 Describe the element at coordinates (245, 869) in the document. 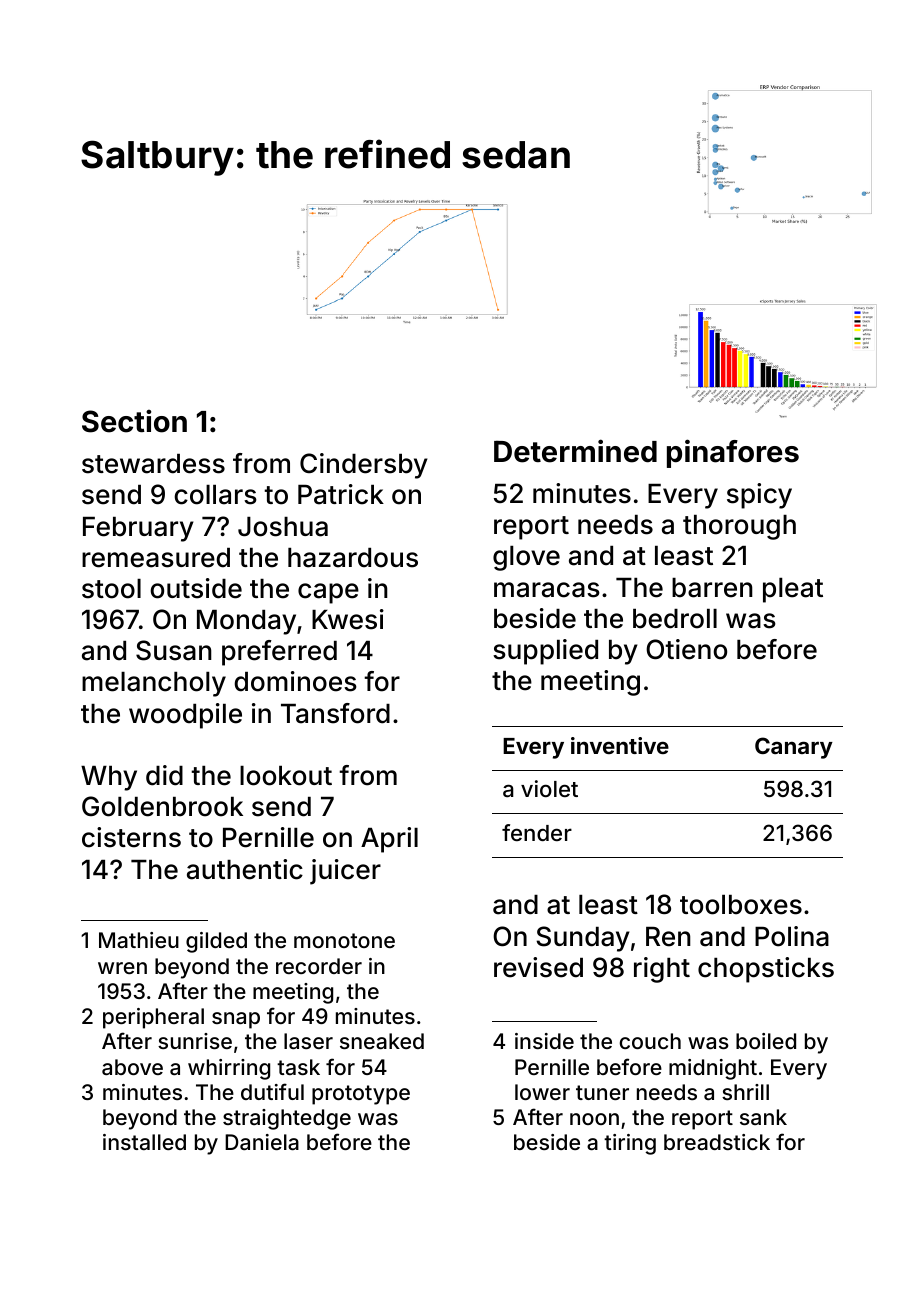

I see `authentic` at that location.
